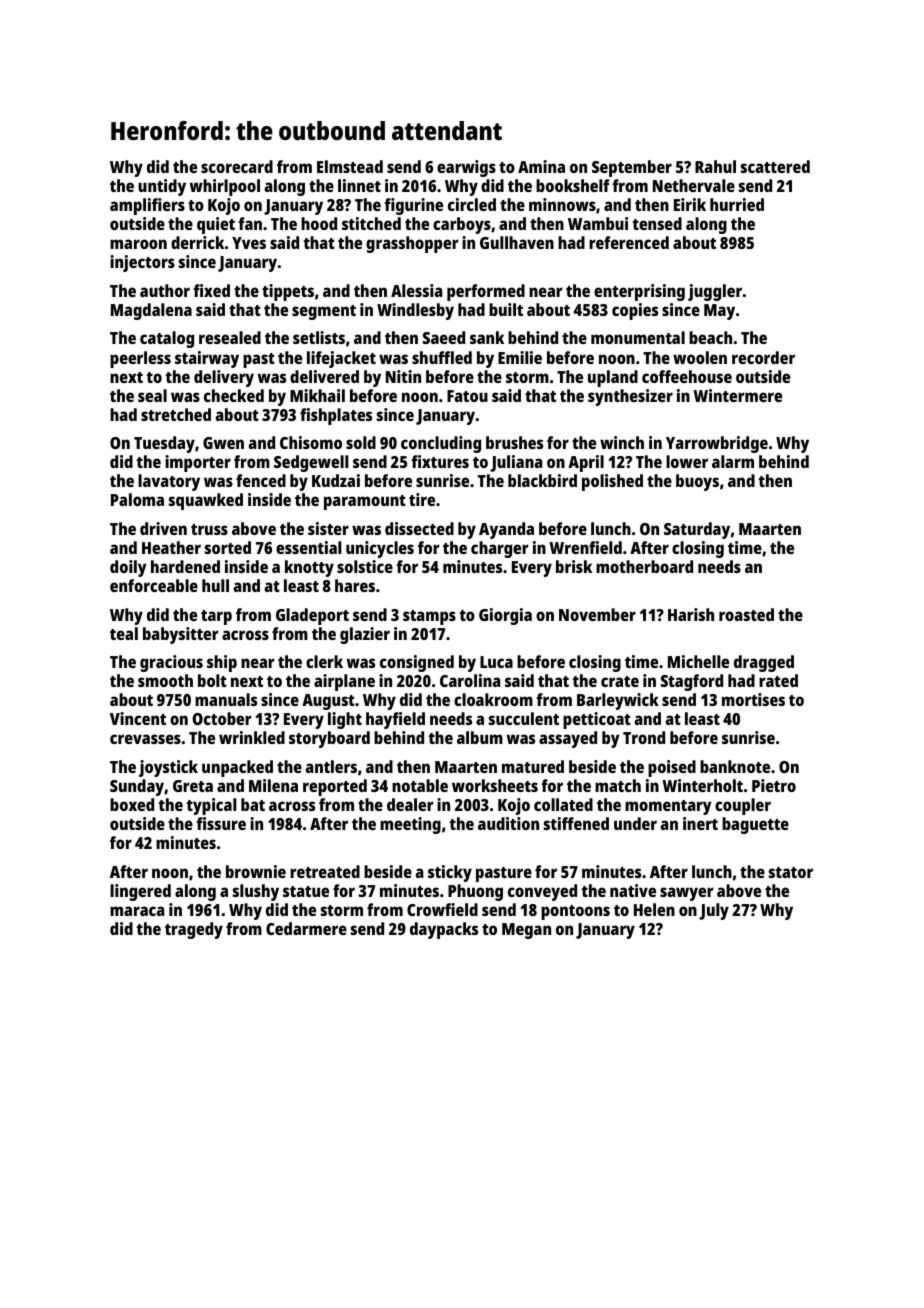 This page has width=924, height=1308. I want to click on Vincent, so click(138, 718).
